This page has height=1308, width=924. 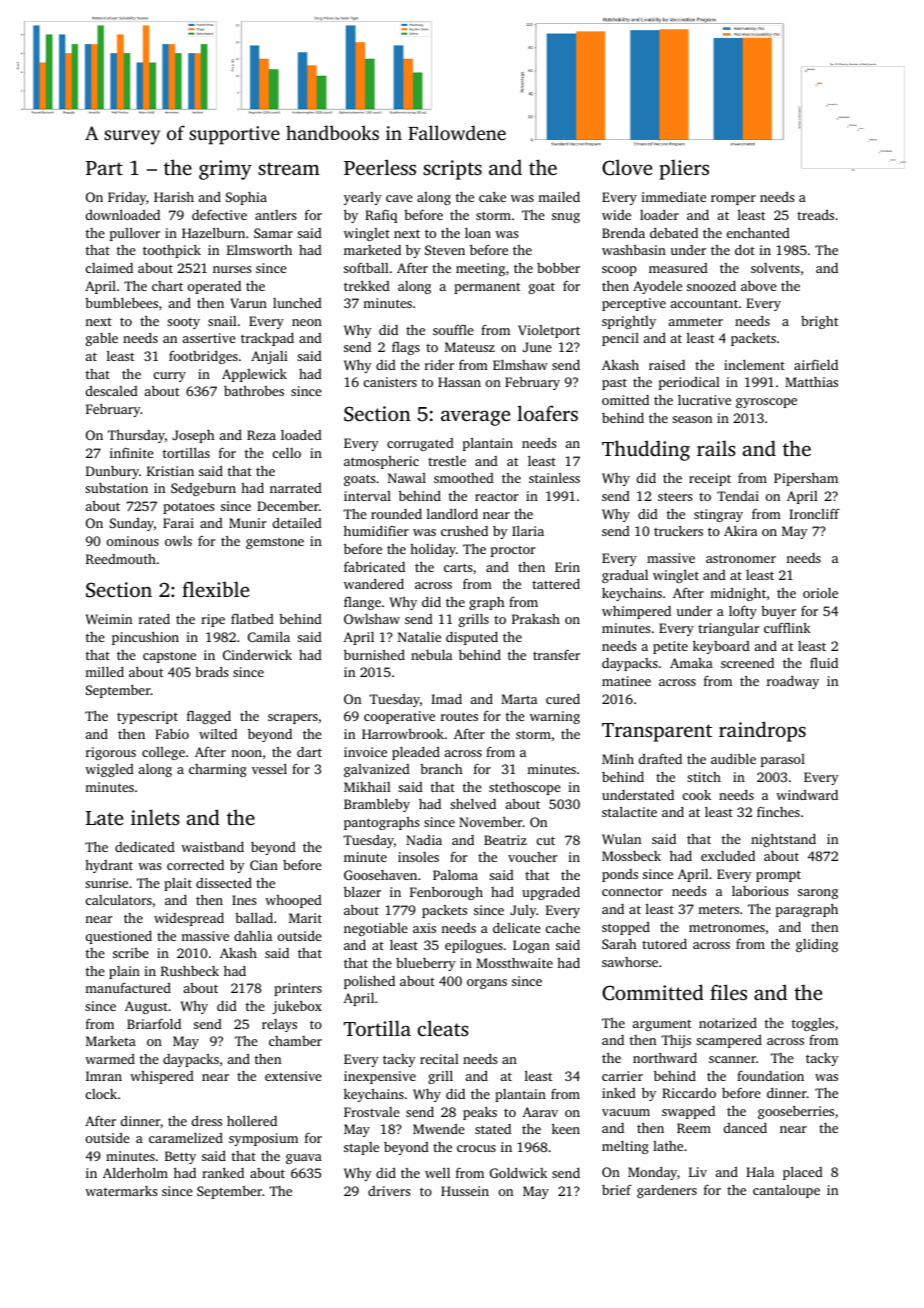 What do you see at coordinates (264, 865) in the page?
I see `Cian` at bounding box center [264, 865].
